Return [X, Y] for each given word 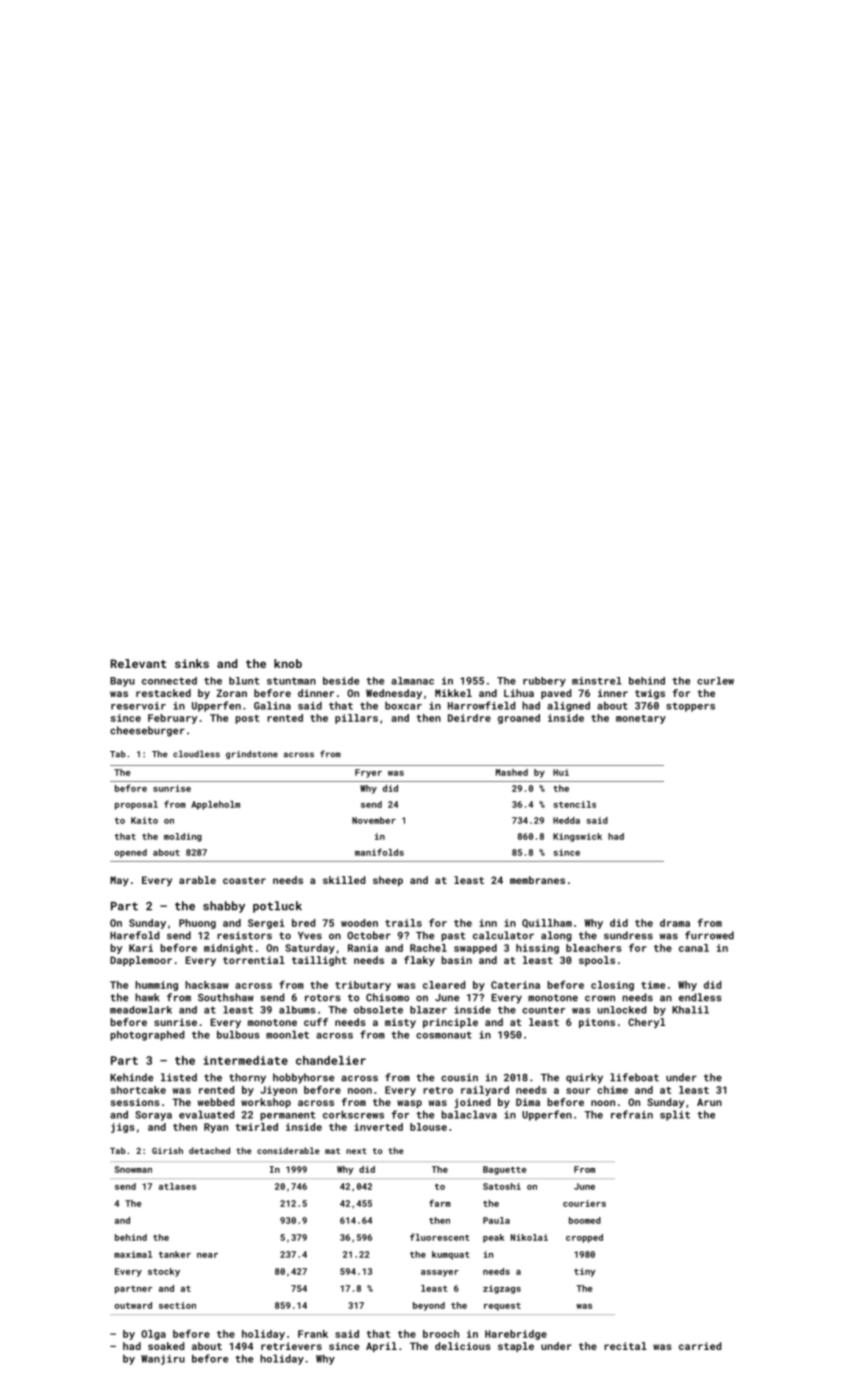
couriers [584, 1203]
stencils [574, 804]
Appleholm [215, 805]
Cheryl [646, 1023]
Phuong [197, 924]
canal [694, 948]
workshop [266, 1103]
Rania [363, 948]
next [356, 1151]
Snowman [133, 1169]
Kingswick [577, 837]
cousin [459, 1077]
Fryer [368, 773]
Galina [272, 705]
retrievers [291, 1346]
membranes [537, 880]
